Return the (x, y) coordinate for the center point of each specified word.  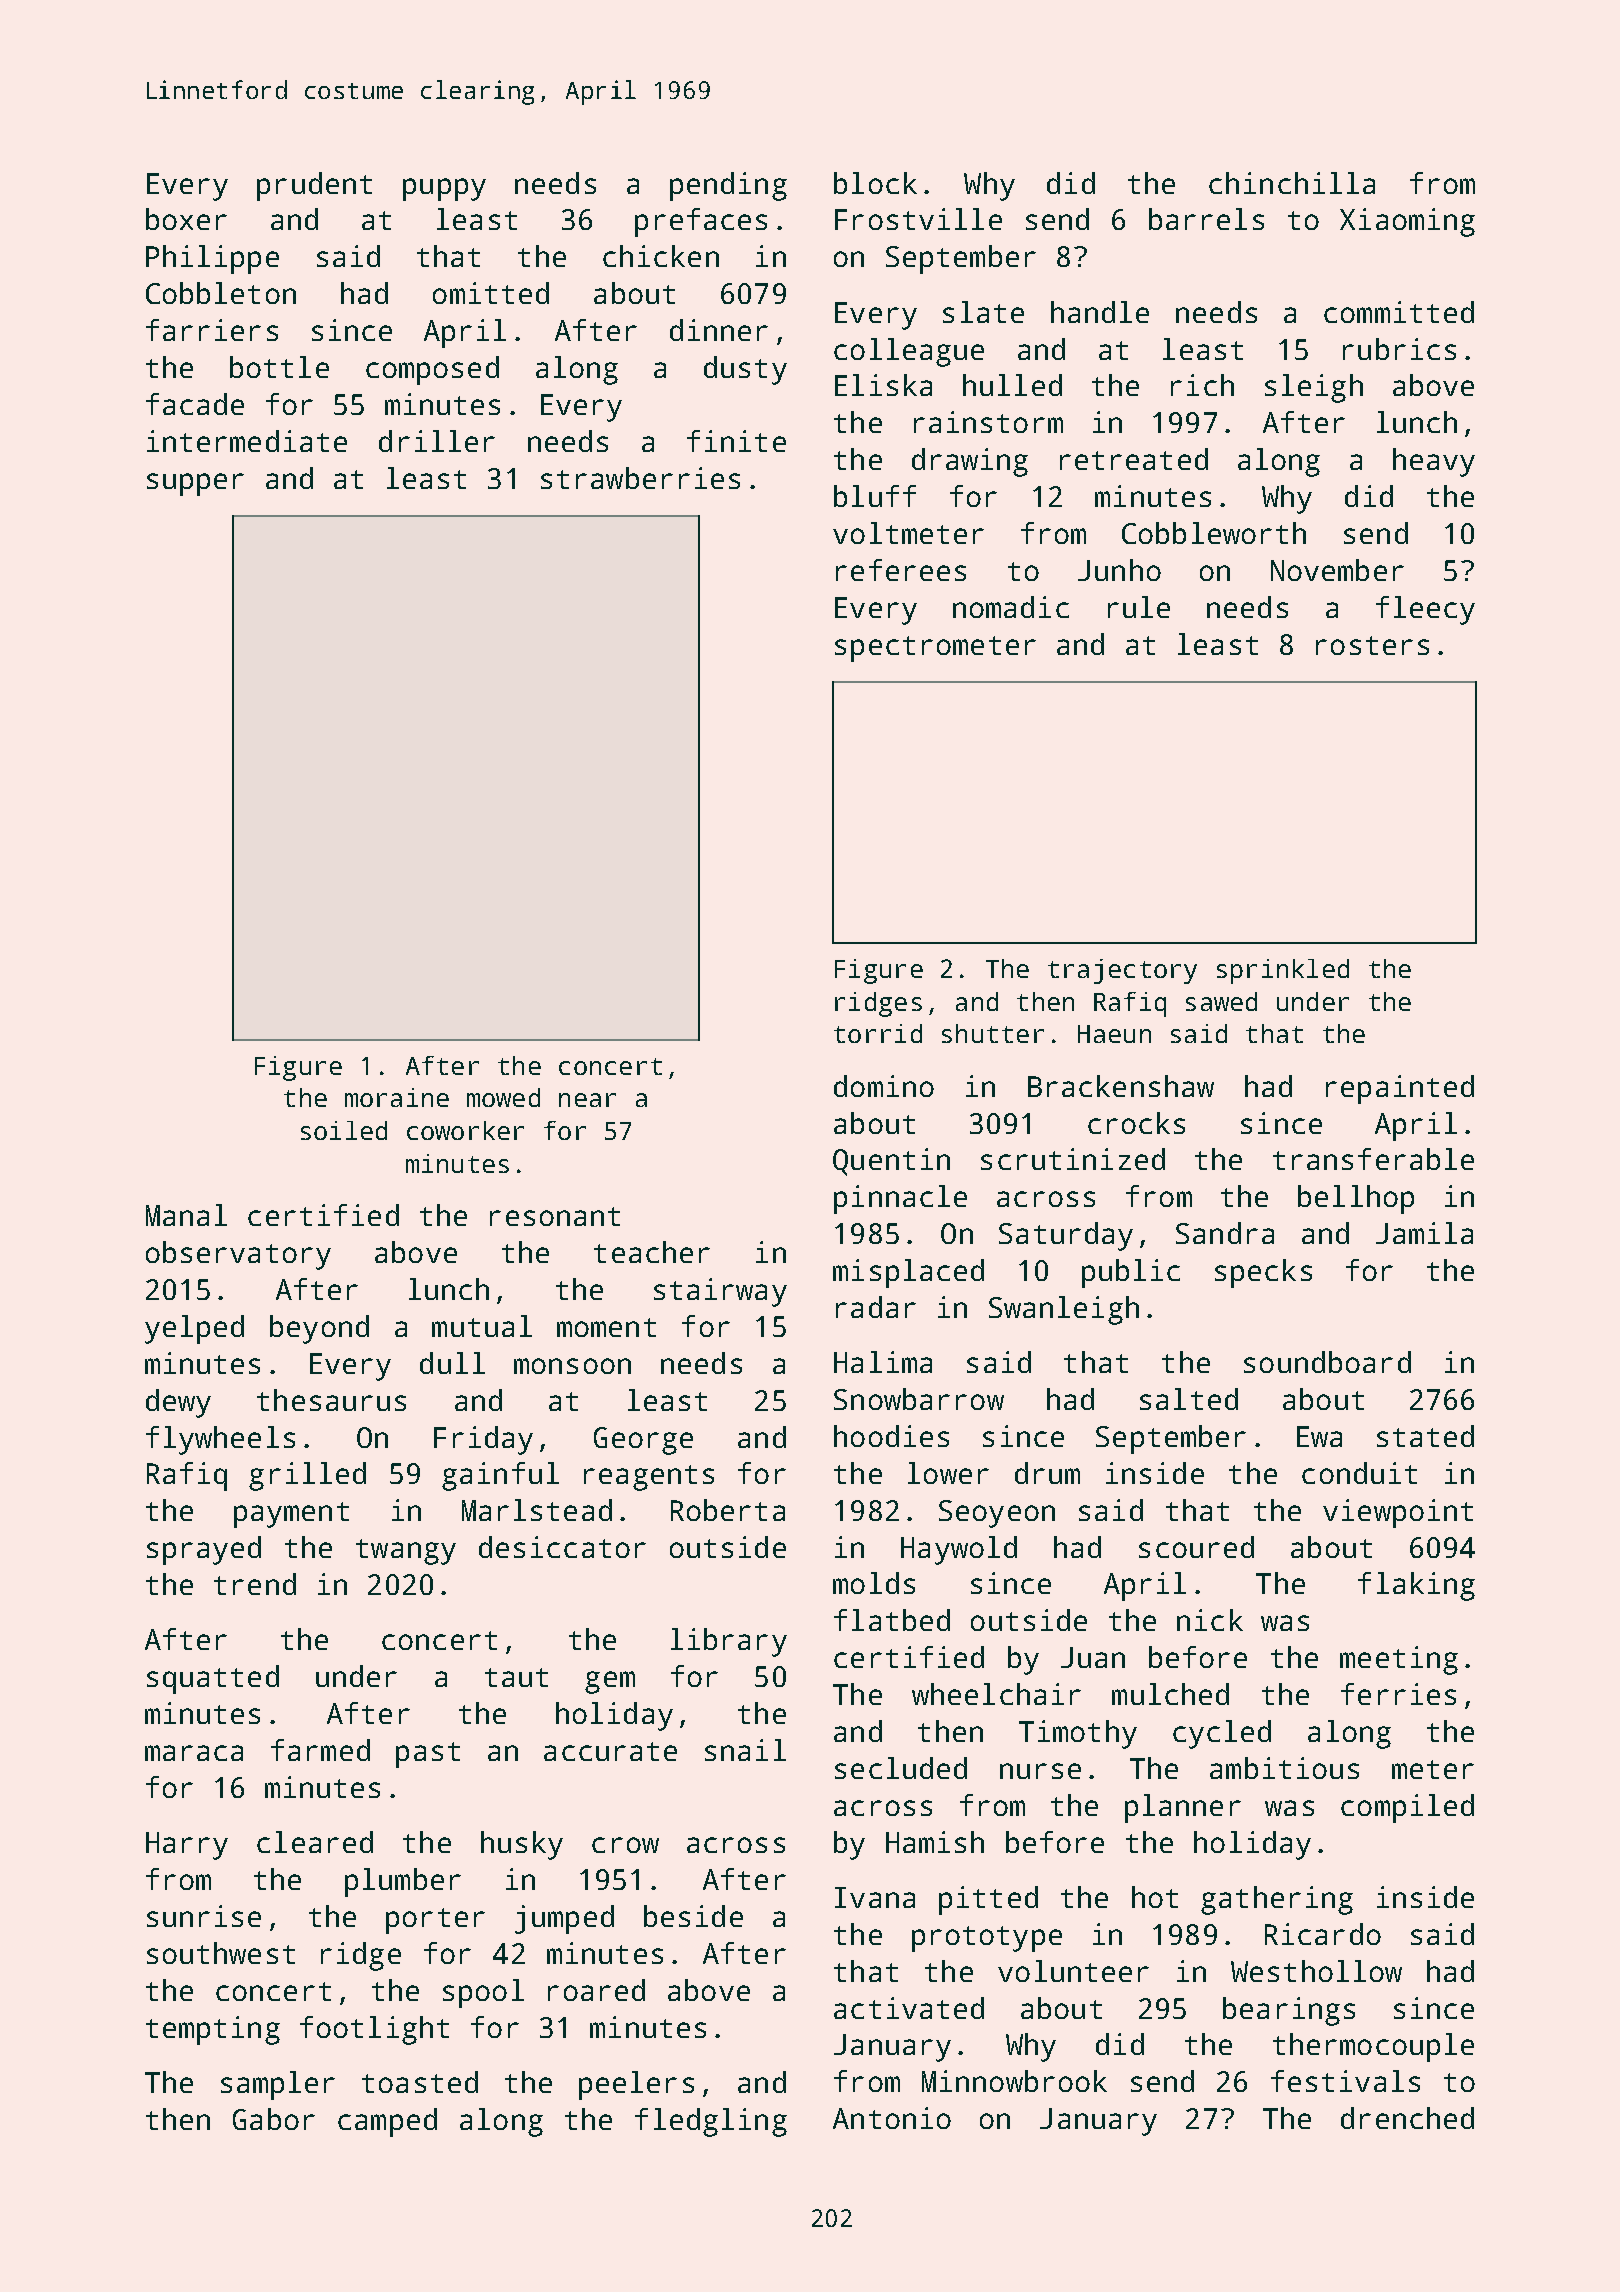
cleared (315, 1842)
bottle (279, 367)
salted (1189, 1399)
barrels (1206, 219)
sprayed (204, 1550)
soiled (344, 1130)
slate (983, 312)
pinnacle (900, 1199)
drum (1047, 1473)
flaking (1416, 1586)
